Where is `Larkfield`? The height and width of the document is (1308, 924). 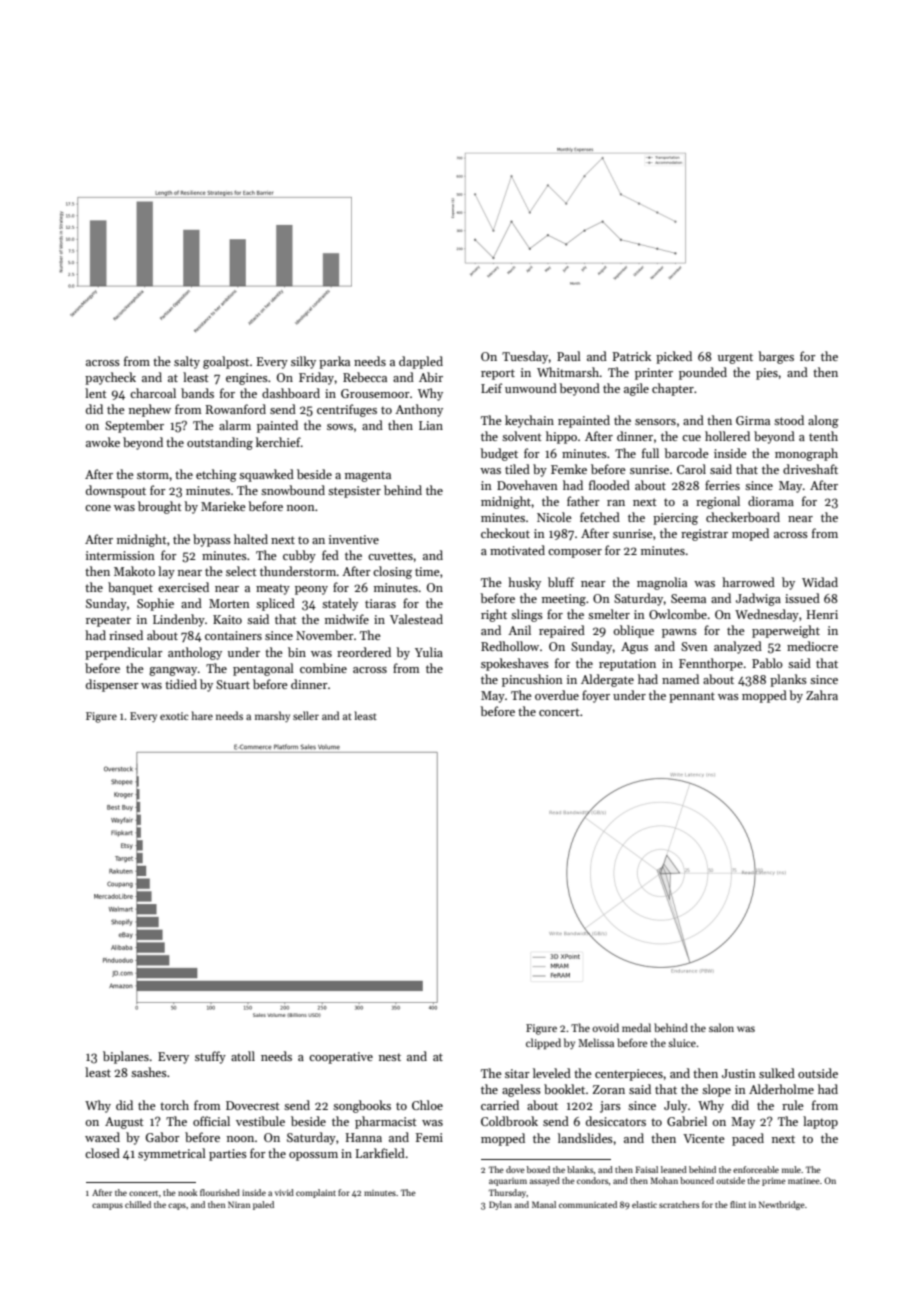
Larkfield is located at coordinates (380, 1153).
